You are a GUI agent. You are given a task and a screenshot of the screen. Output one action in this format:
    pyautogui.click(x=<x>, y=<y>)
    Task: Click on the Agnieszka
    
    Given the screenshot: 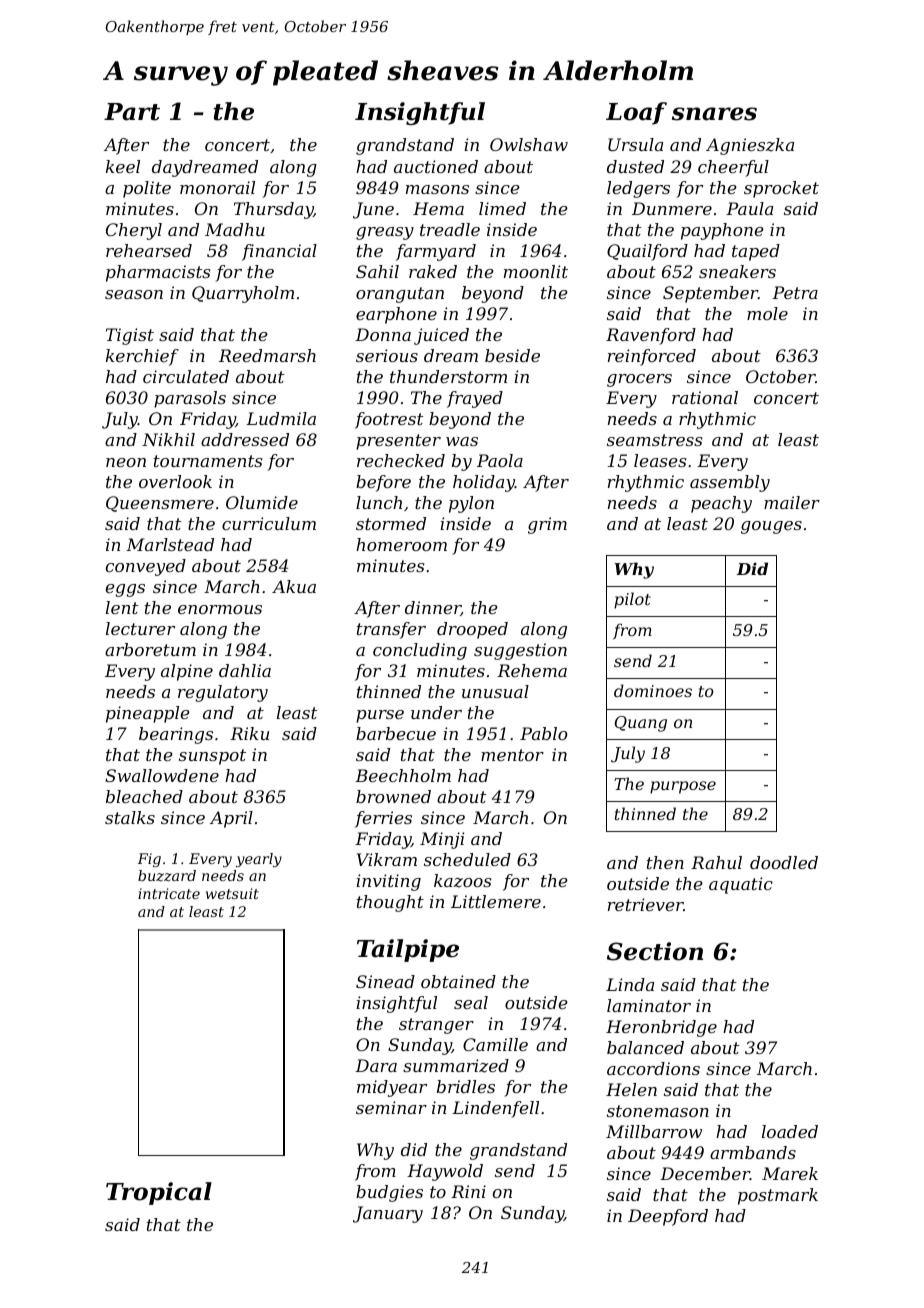 What is the action you would take?
    pyautogui.click(x=750, y=146)
